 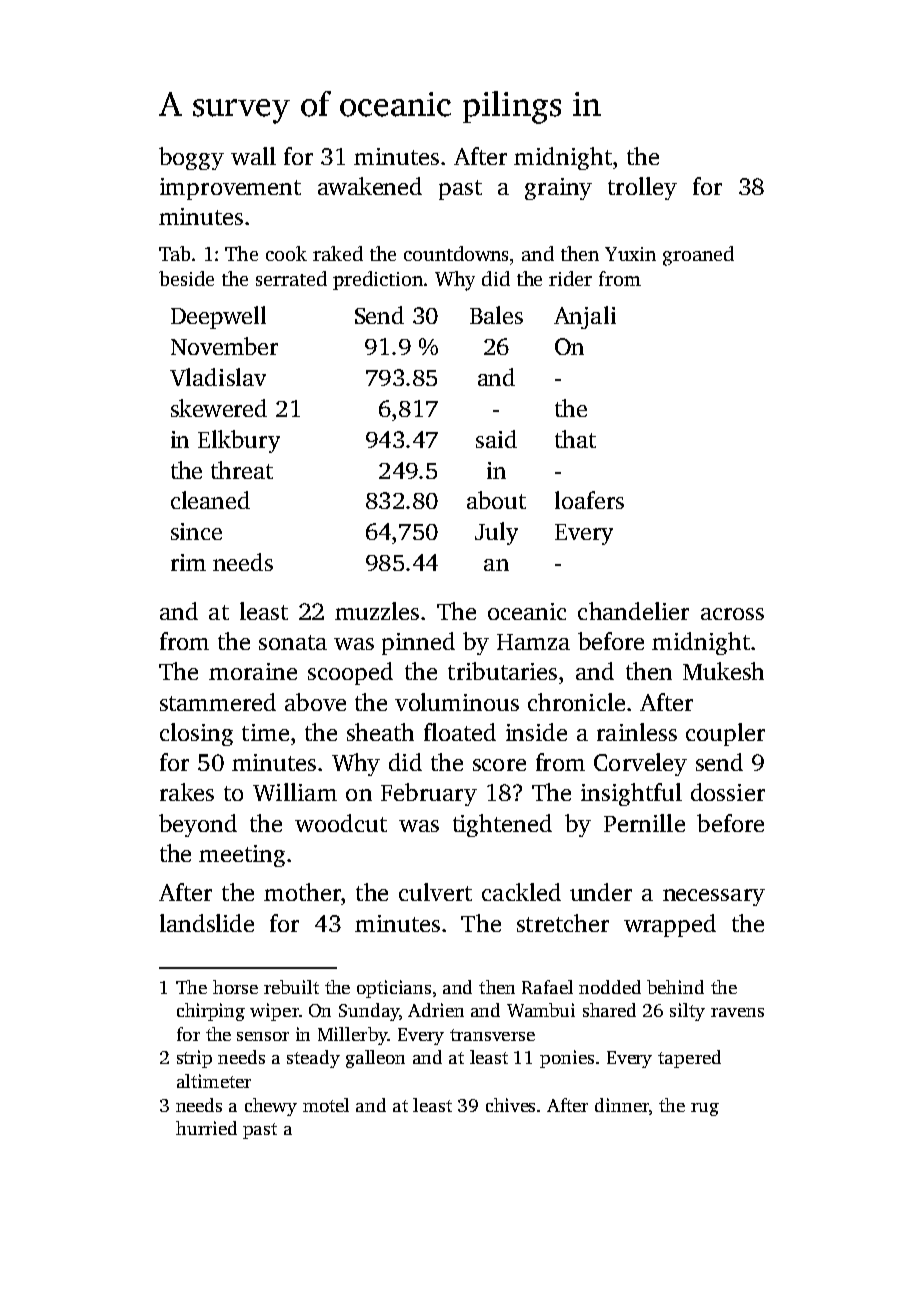 I want to click on chives, so click(x=510, y=1105).
